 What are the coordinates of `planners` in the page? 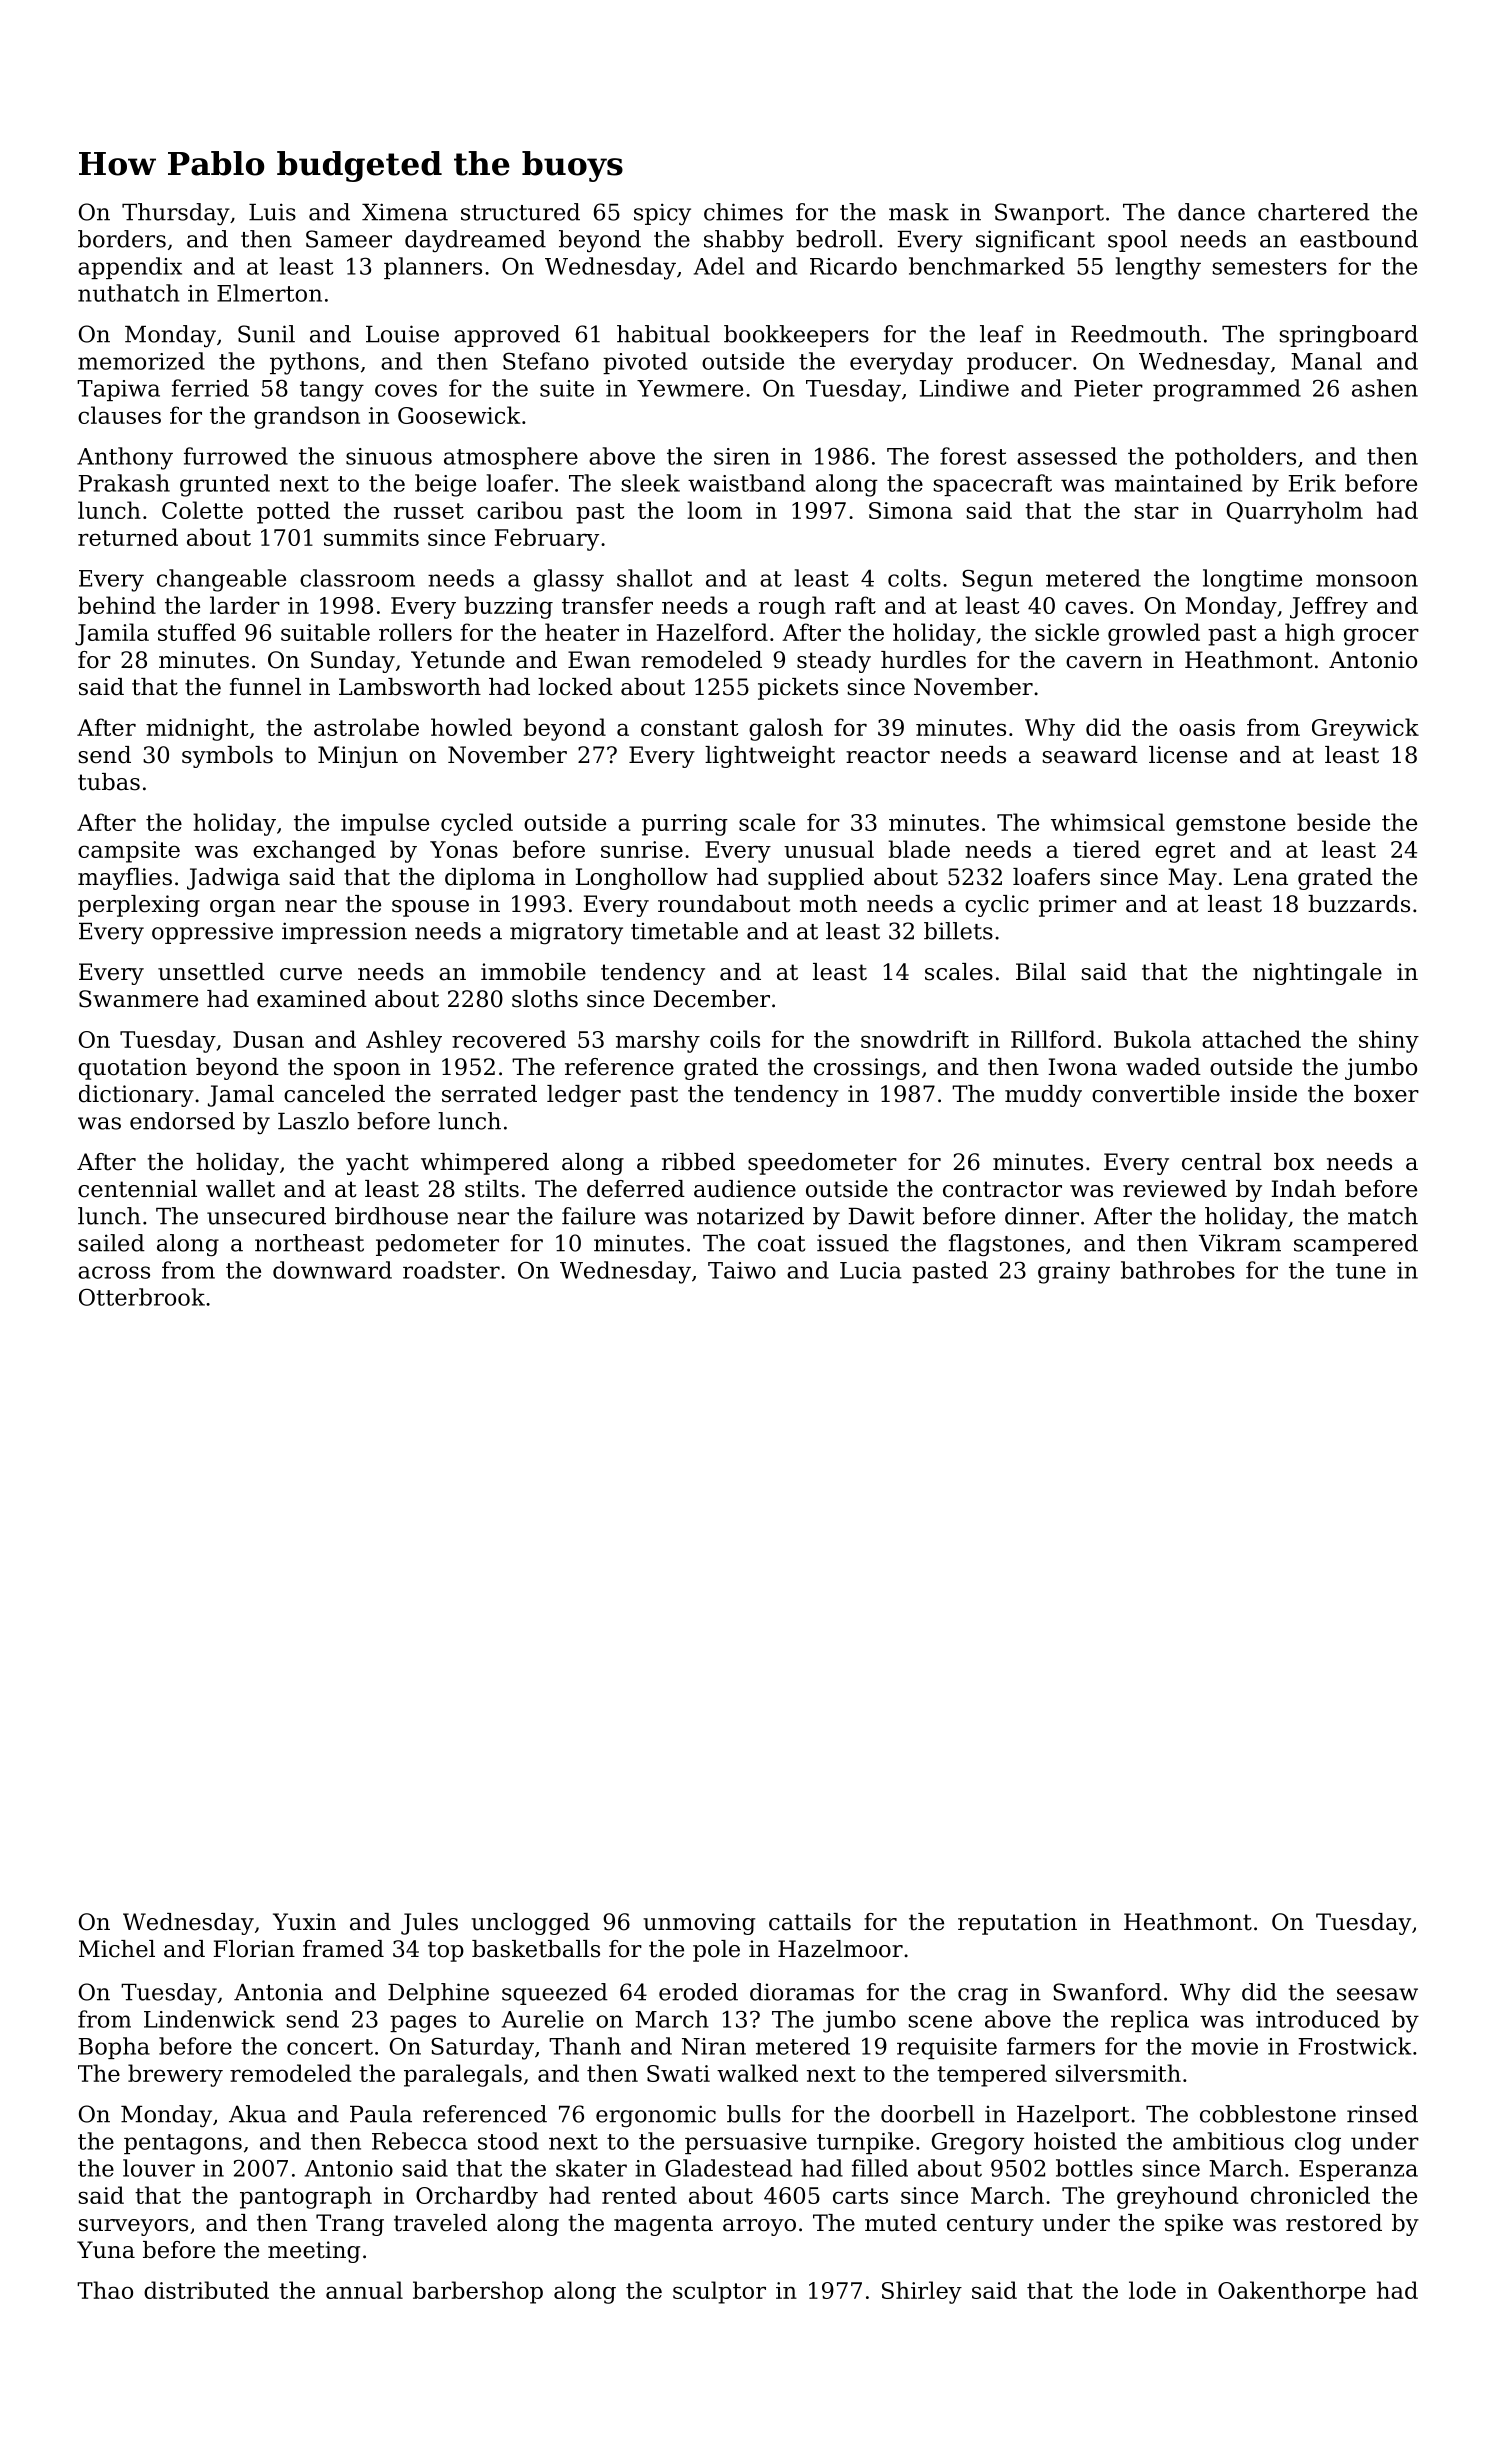 It's located at (433, 268).
